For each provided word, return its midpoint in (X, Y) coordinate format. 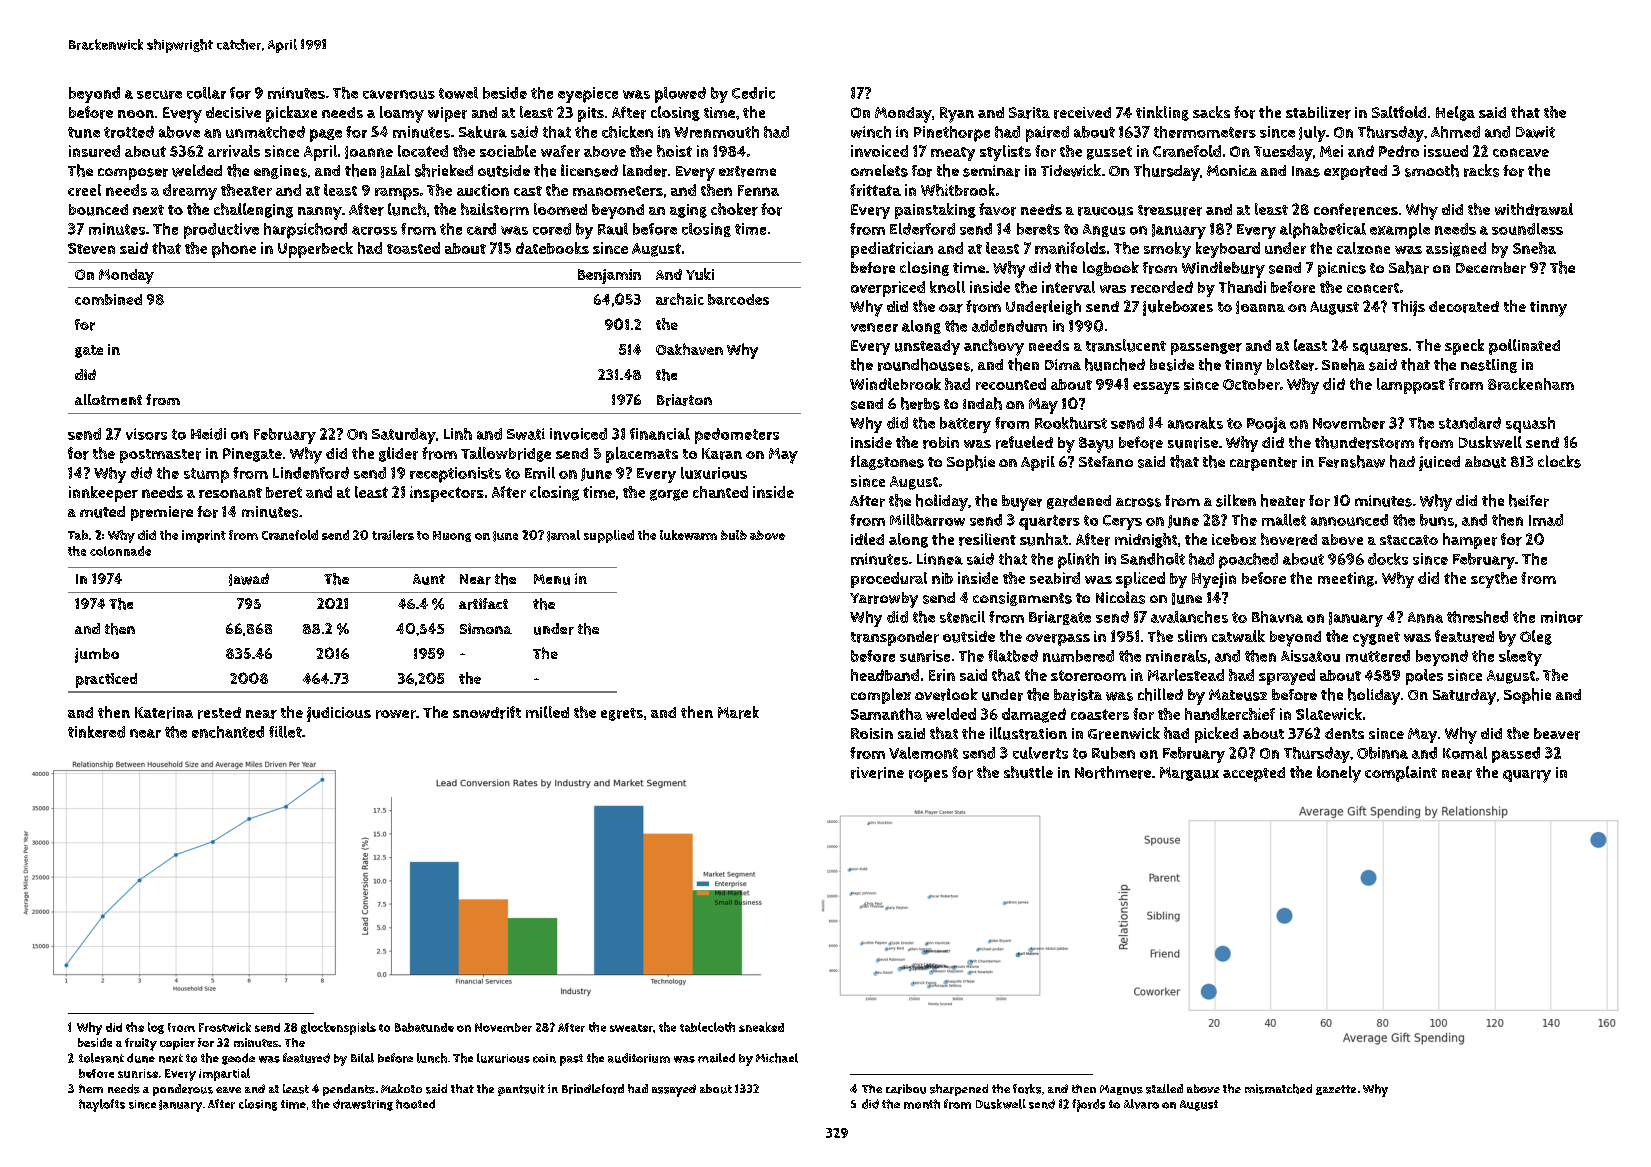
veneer (874, 327)
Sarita (1029, 113)
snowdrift (487, 712)
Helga (1455, 113)
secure (159, 94)
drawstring (363, 1105)
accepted (1254, 774)
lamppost (1411, 386)
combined (108, 299)
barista (1078, 695)
